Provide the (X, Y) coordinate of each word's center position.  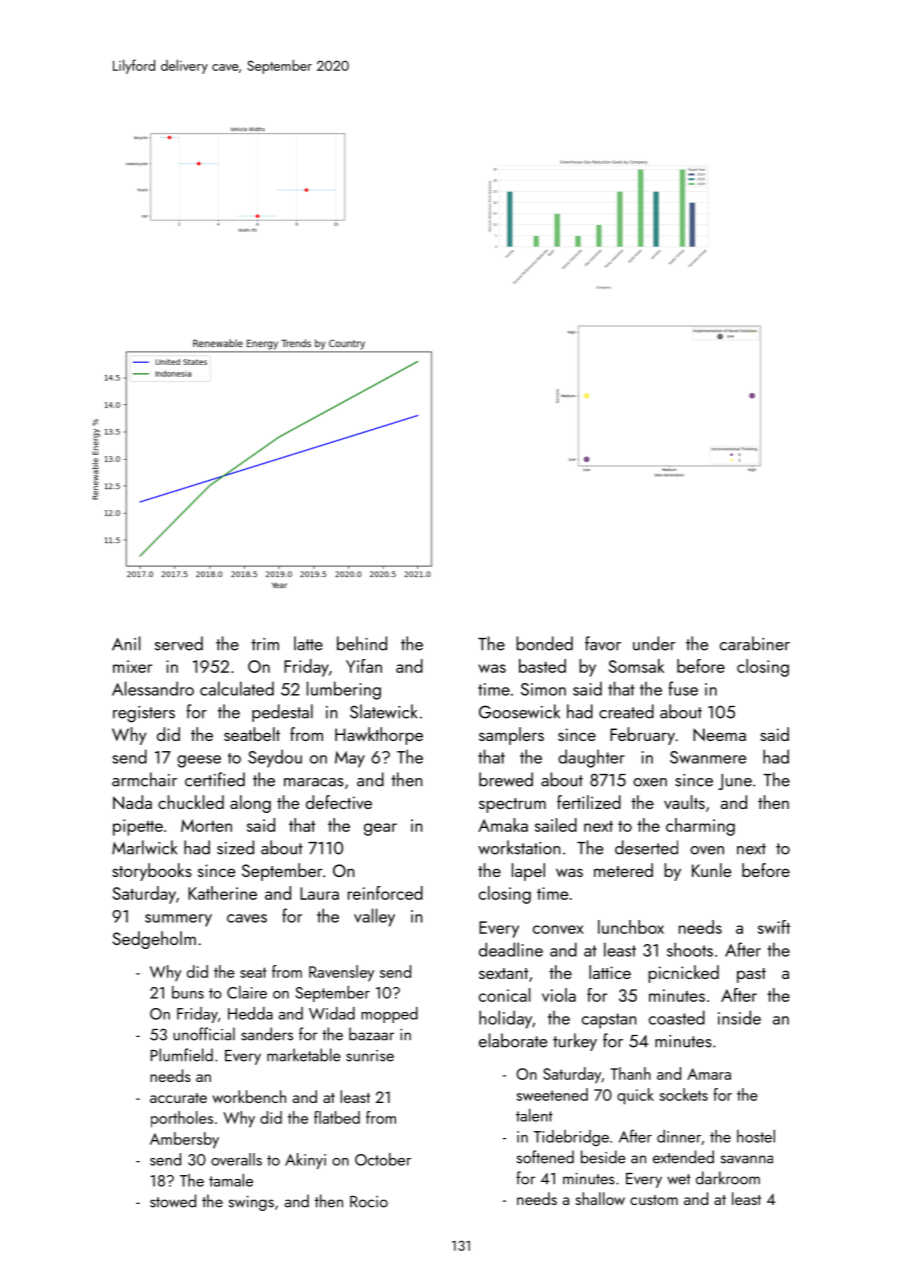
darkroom (728, 1178)
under (654, 643)
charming (700, 827)
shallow (600, 1198)
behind (362, 643)
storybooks (152, 872)
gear (380, 829)
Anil (126, 643)
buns (188, 992)
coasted (677, 1017)
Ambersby (184, 1140)
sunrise (370, 1056)
